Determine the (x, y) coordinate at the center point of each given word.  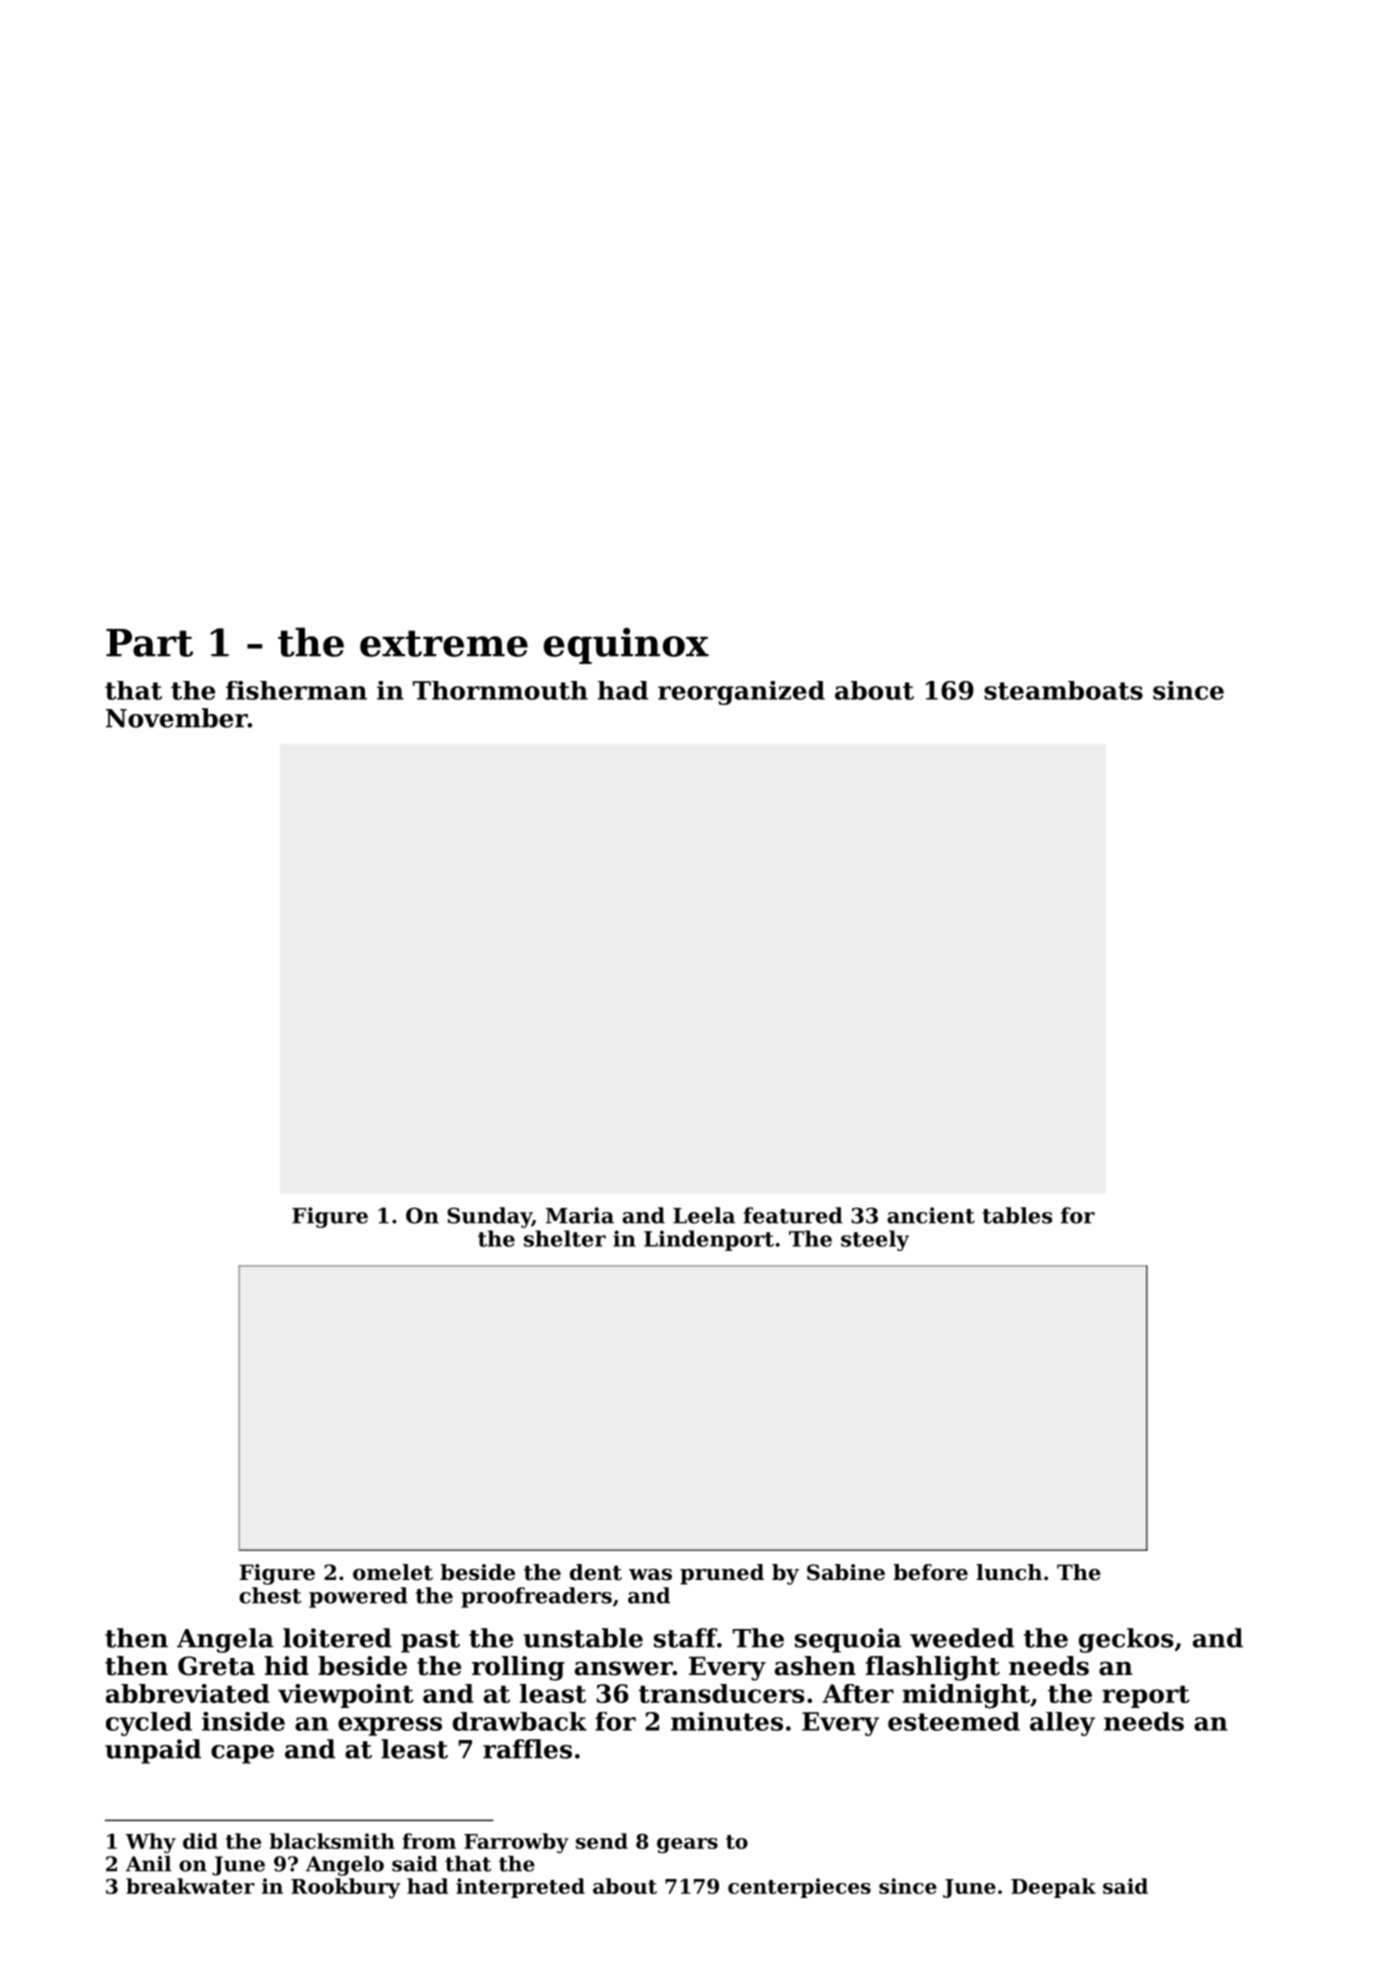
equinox (626, 646)
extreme (444, 643)
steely (875, 1240)
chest (270, 1595)
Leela (704, 1215)
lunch (1009, 1572)
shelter (565, 1238)
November (177, 718)
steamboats (1063, 690)
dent (596, 1572)
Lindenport (709, 1240)
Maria (580, 1215)
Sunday (489, 1217)
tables (1017, 1215)
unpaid (153, 1751)
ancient (931, 1215)
